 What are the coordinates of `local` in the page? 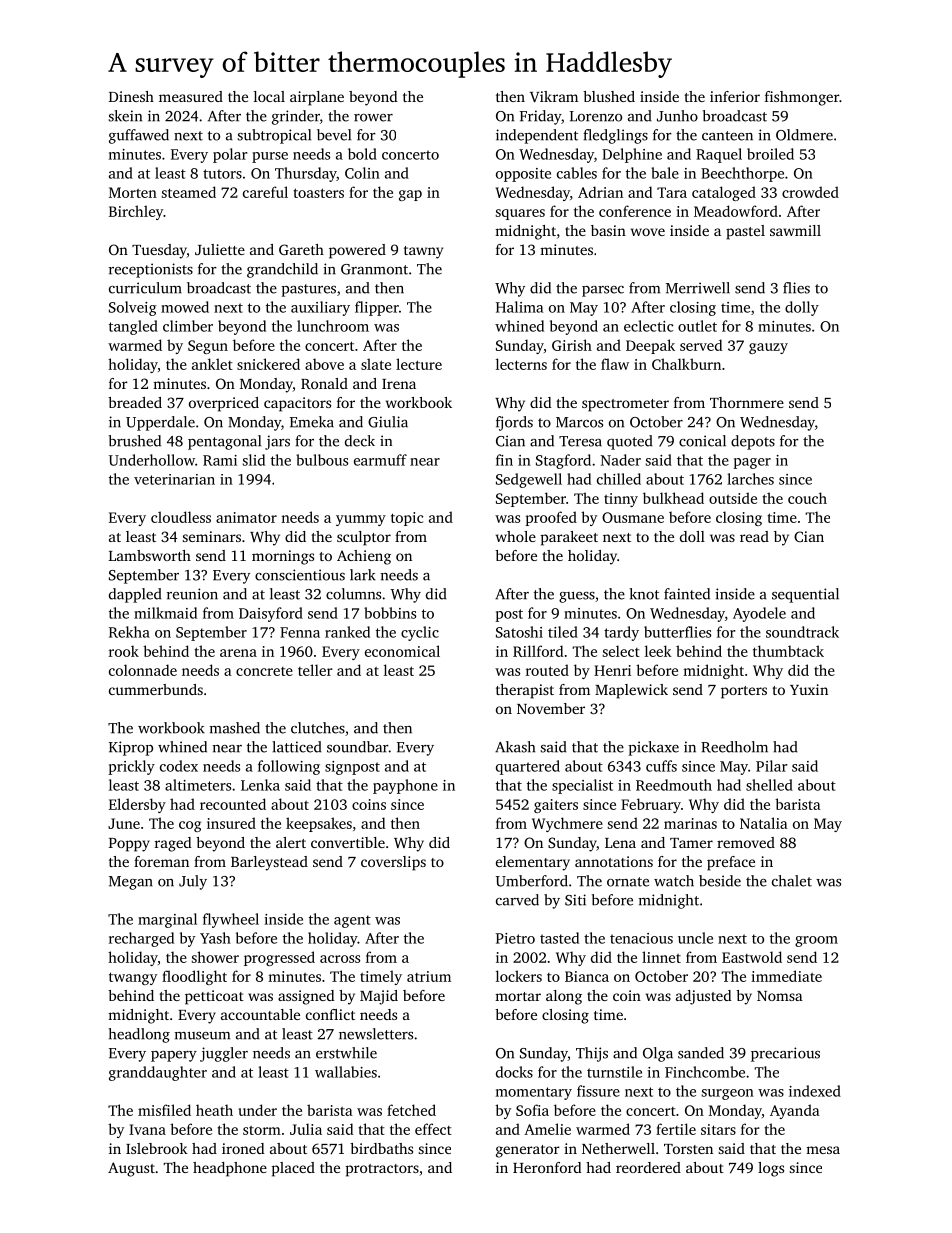 It's located at (269, 96).
